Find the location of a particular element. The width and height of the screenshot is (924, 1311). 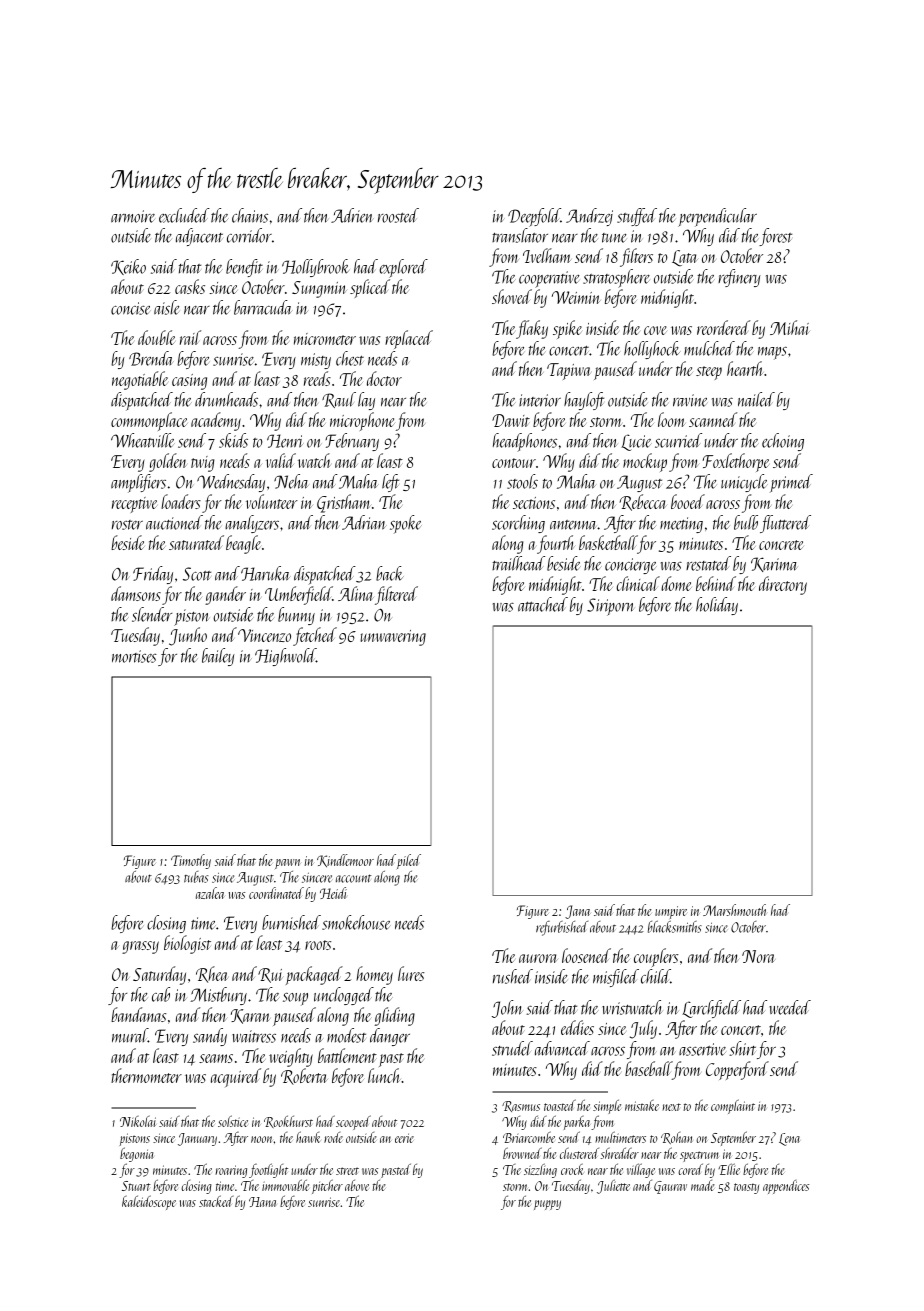

Heidi is located at coordinates (333, 893).
